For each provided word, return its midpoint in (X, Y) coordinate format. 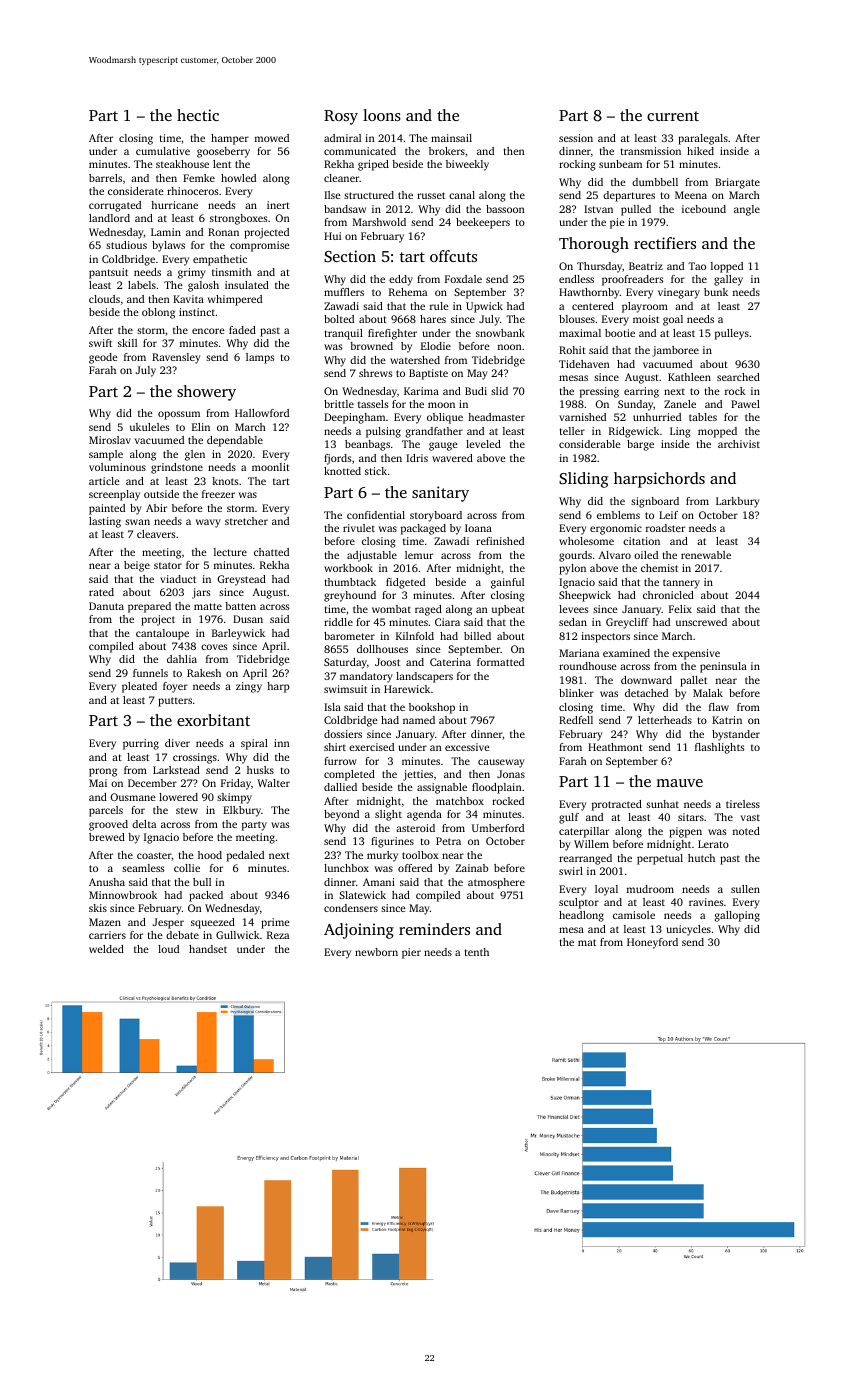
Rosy (341, 117)
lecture (230, 552)
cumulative (163, 151)
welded (106, 949)
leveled (483, 444)
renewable (706, 555)
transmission (651, 151)
